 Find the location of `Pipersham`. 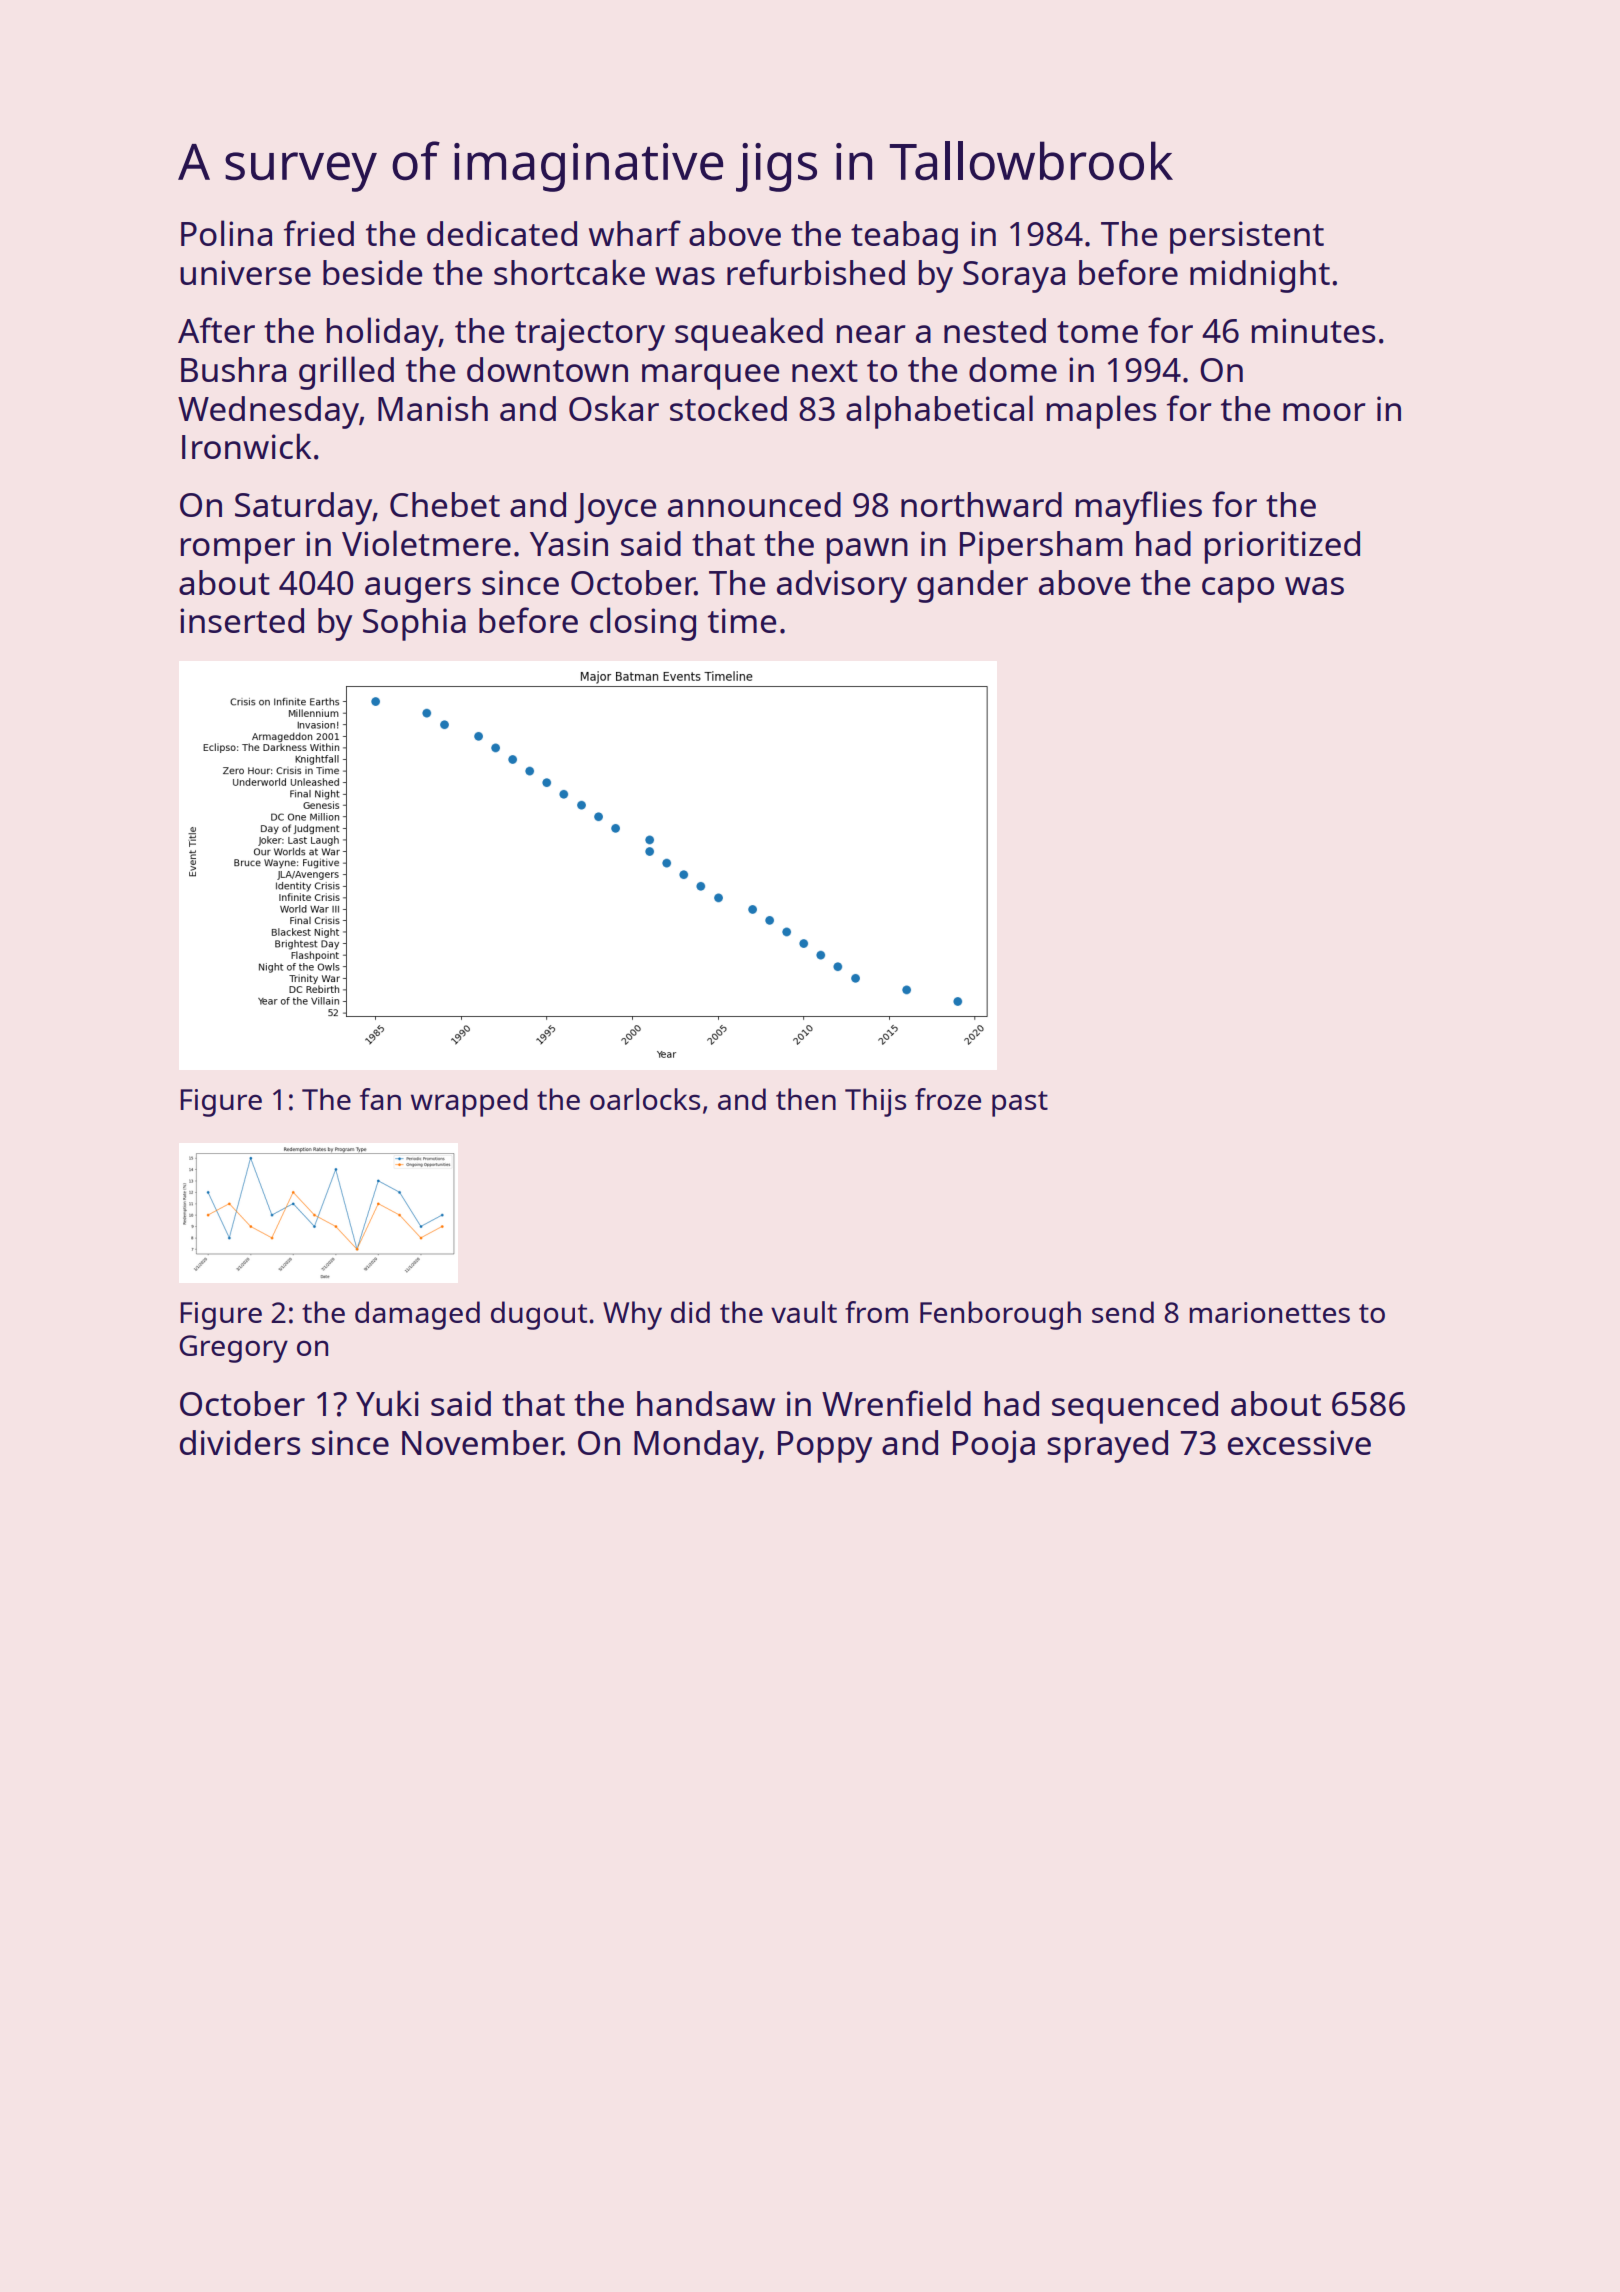

Pipersham is located at coordinates (1041, 547).
